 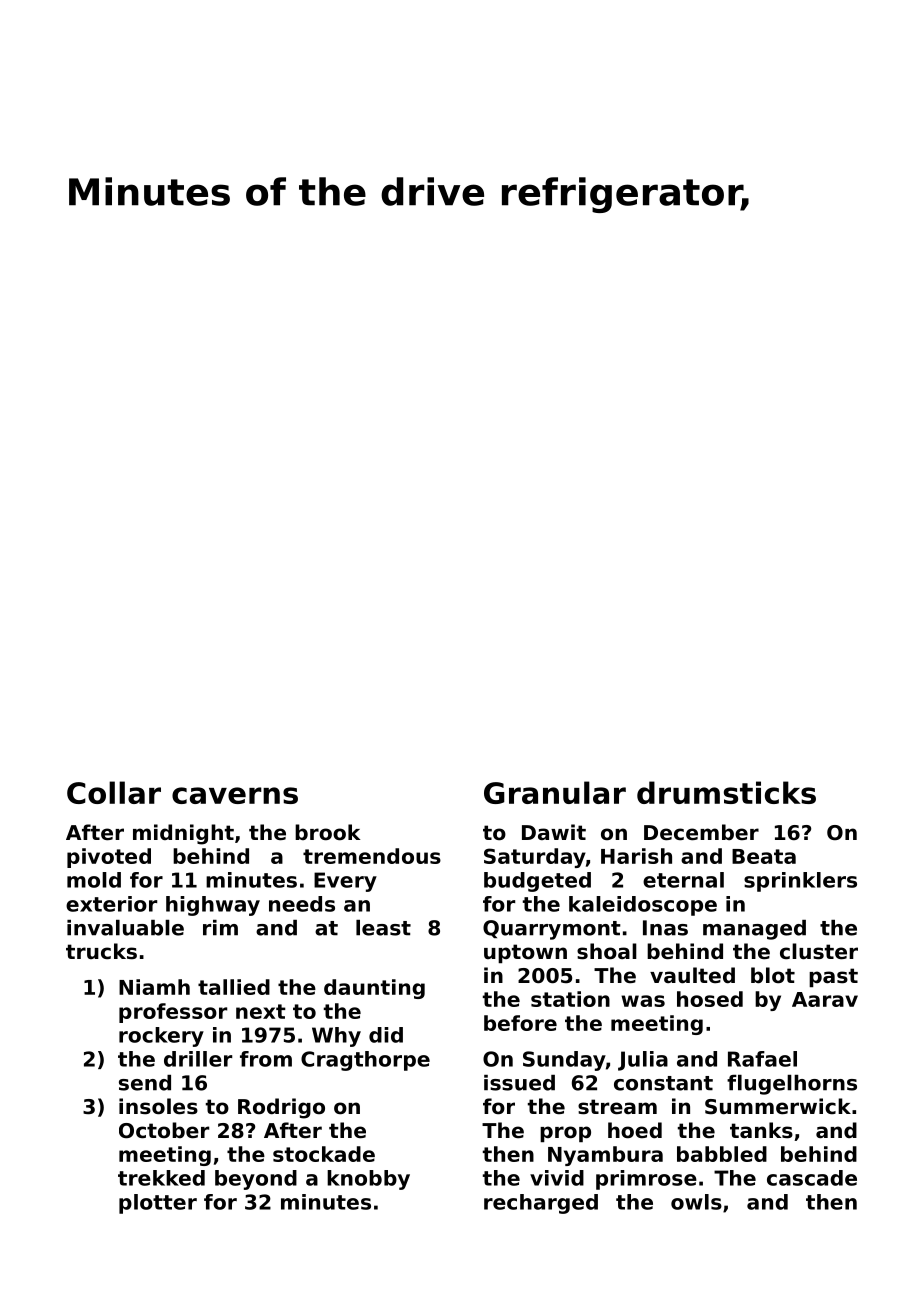 What do you see at coordinates (101, 951) in the document?
I see `trucks` at bounding box center [101, 951].
